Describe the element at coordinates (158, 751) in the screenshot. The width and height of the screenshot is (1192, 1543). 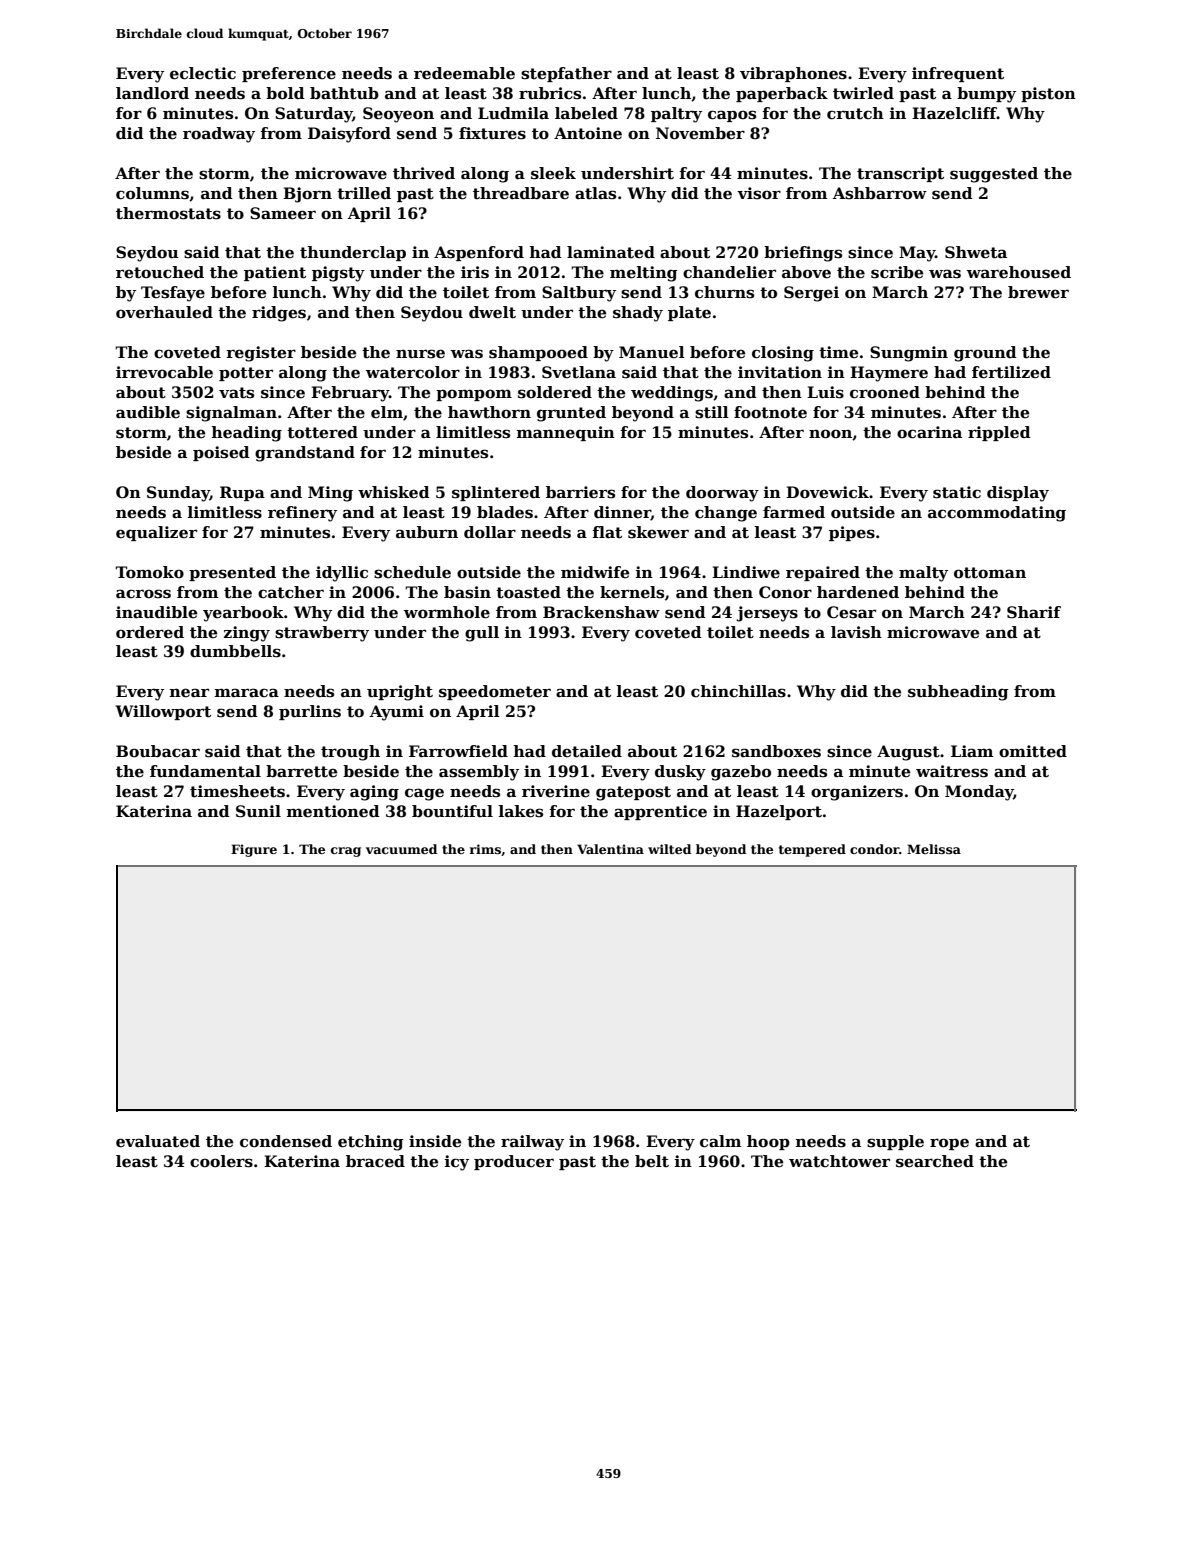
I see `Boubacar` at that location.
